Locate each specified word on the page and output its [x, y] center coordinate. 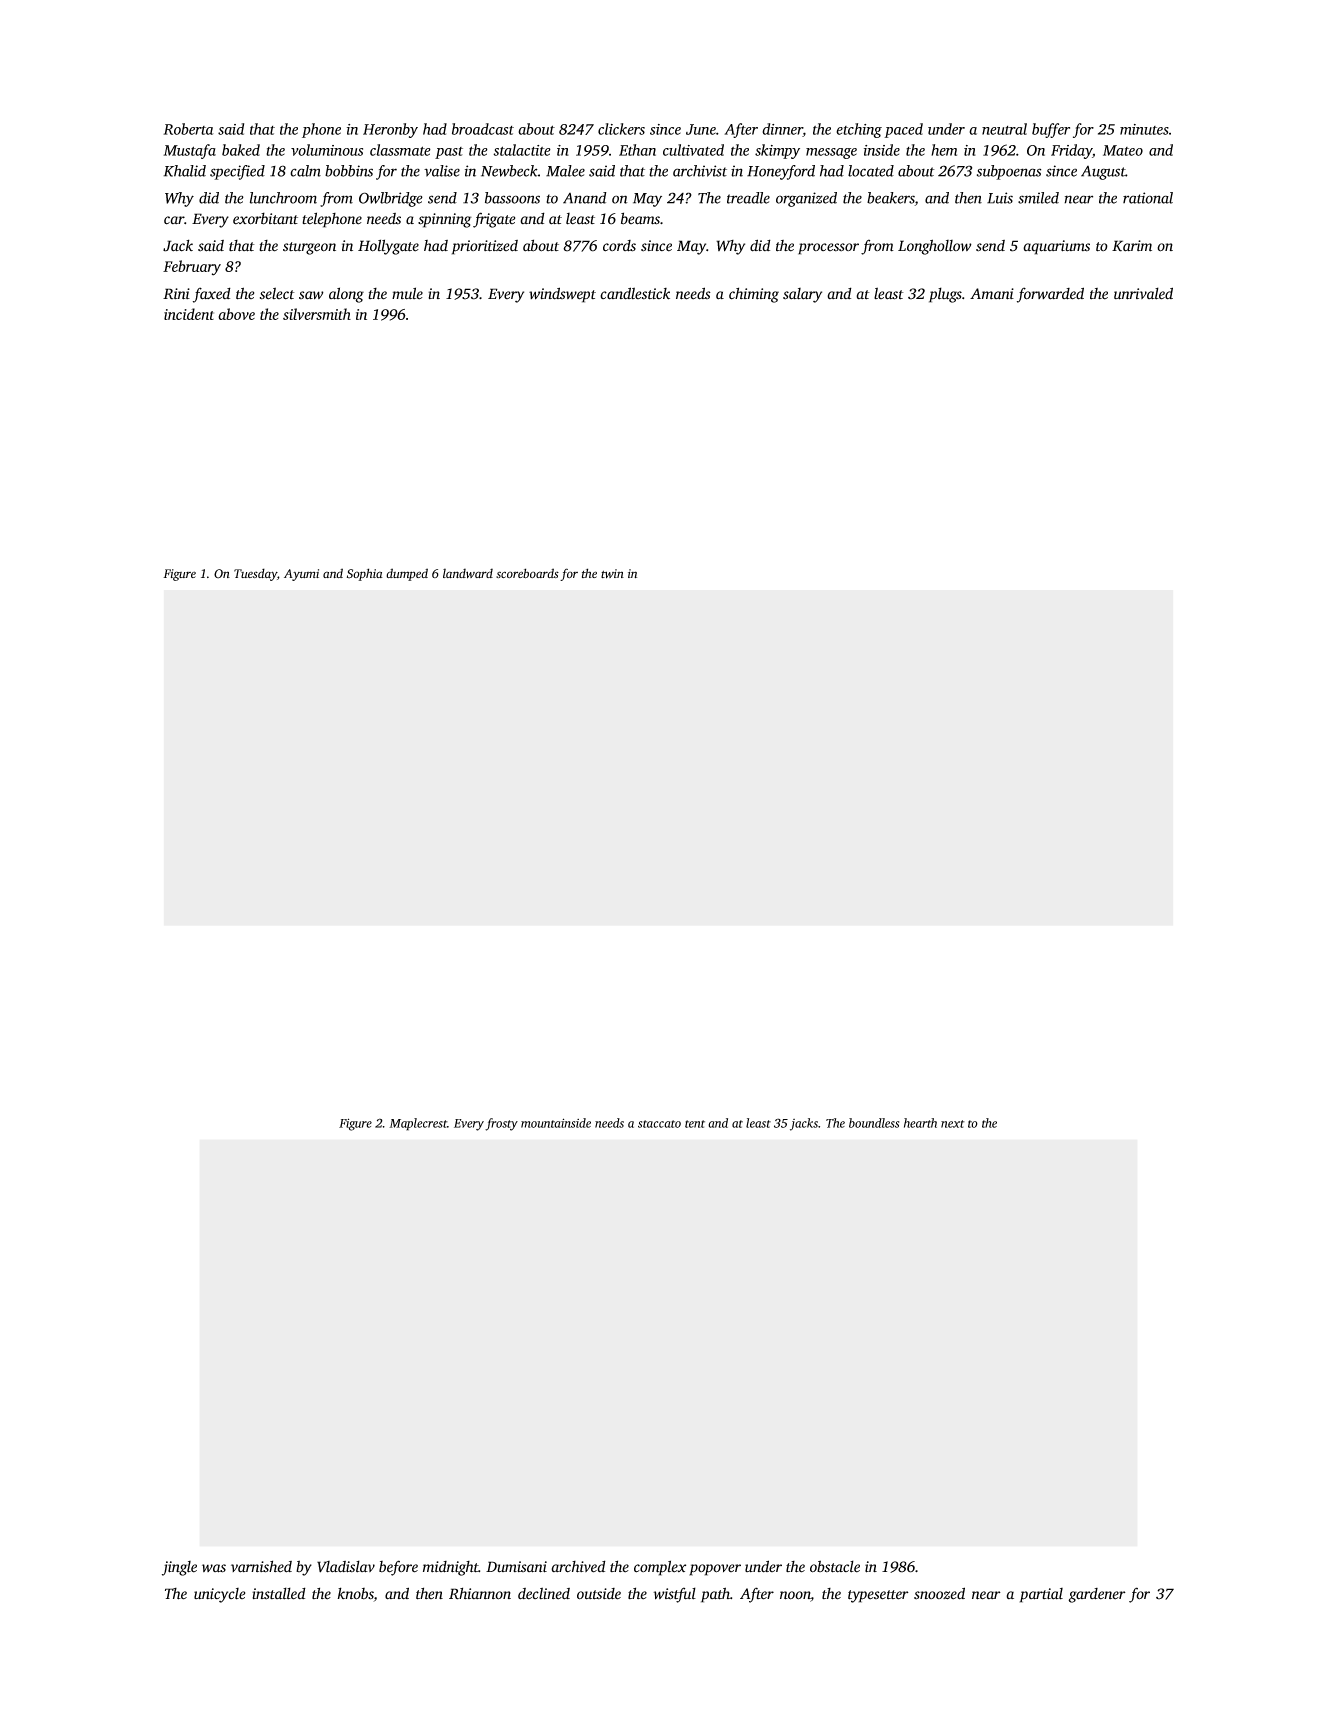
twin [612, 574]
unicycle [219, 1595]
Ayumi [301, 575]
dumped [407, 574]
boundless [874, 1123]
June [701, 129]
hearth [920, 1123]
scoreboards [527, 573]
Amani [992, 294]
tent [695, 1124]
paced [903, 130]
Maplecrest [418, 1124]
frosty [501, 1124]
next [953, 1124]
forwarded [1050, 295]
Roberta [188, 129]
